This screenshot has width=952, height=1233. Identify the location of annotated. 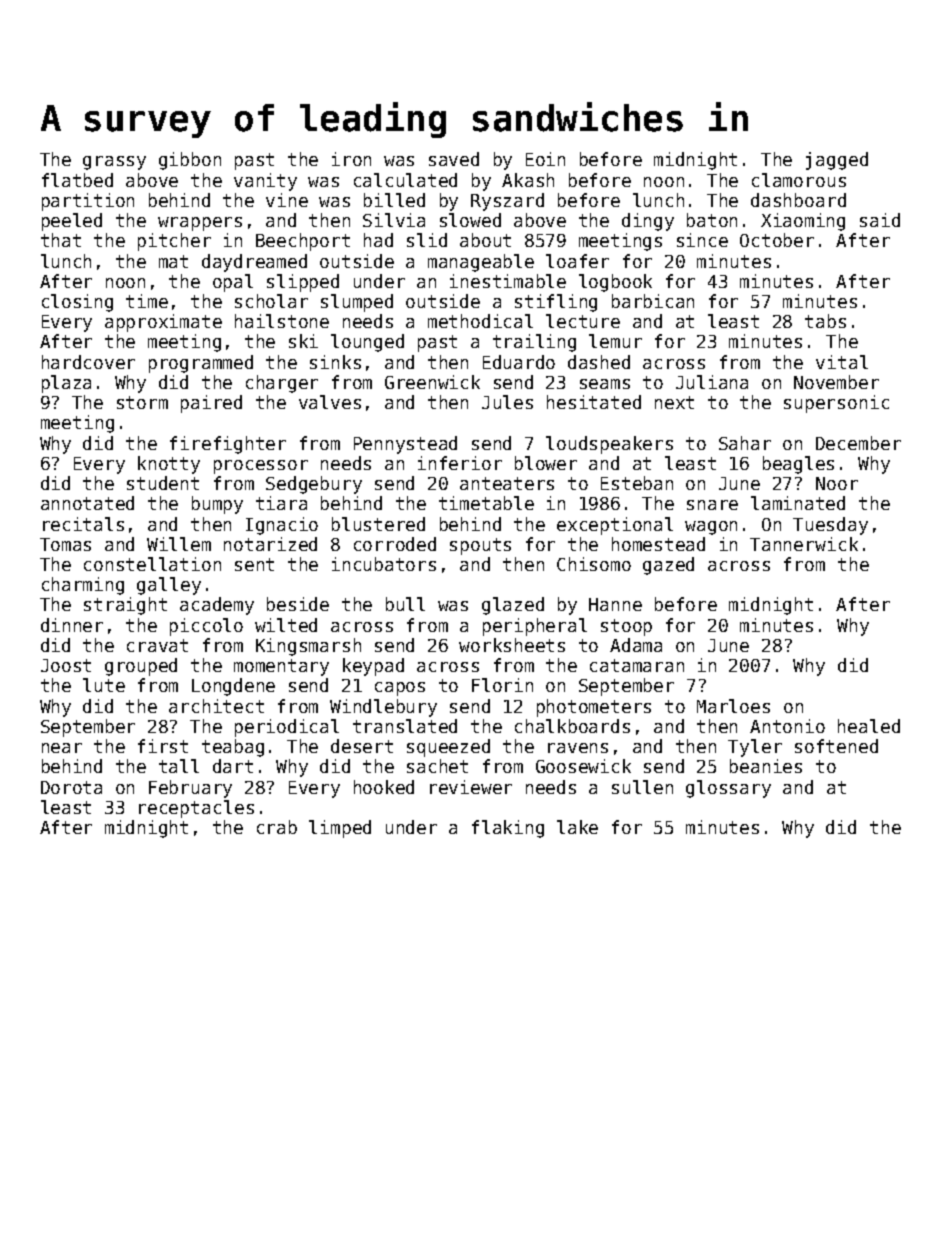
(87, 503).
